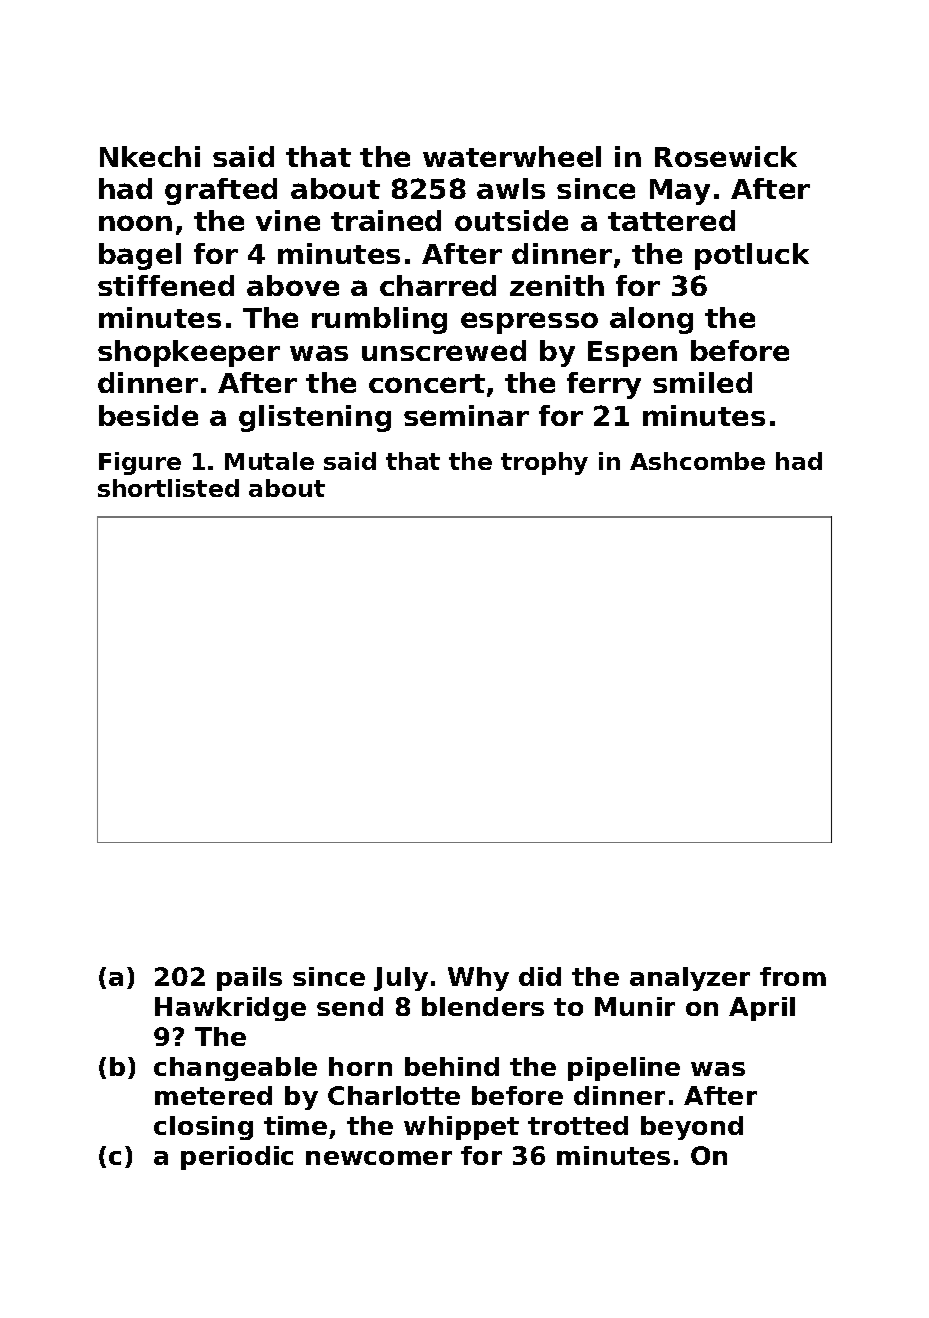 The image size is (929, 1318). I want to click on Rosewick, so click(726, 156).
